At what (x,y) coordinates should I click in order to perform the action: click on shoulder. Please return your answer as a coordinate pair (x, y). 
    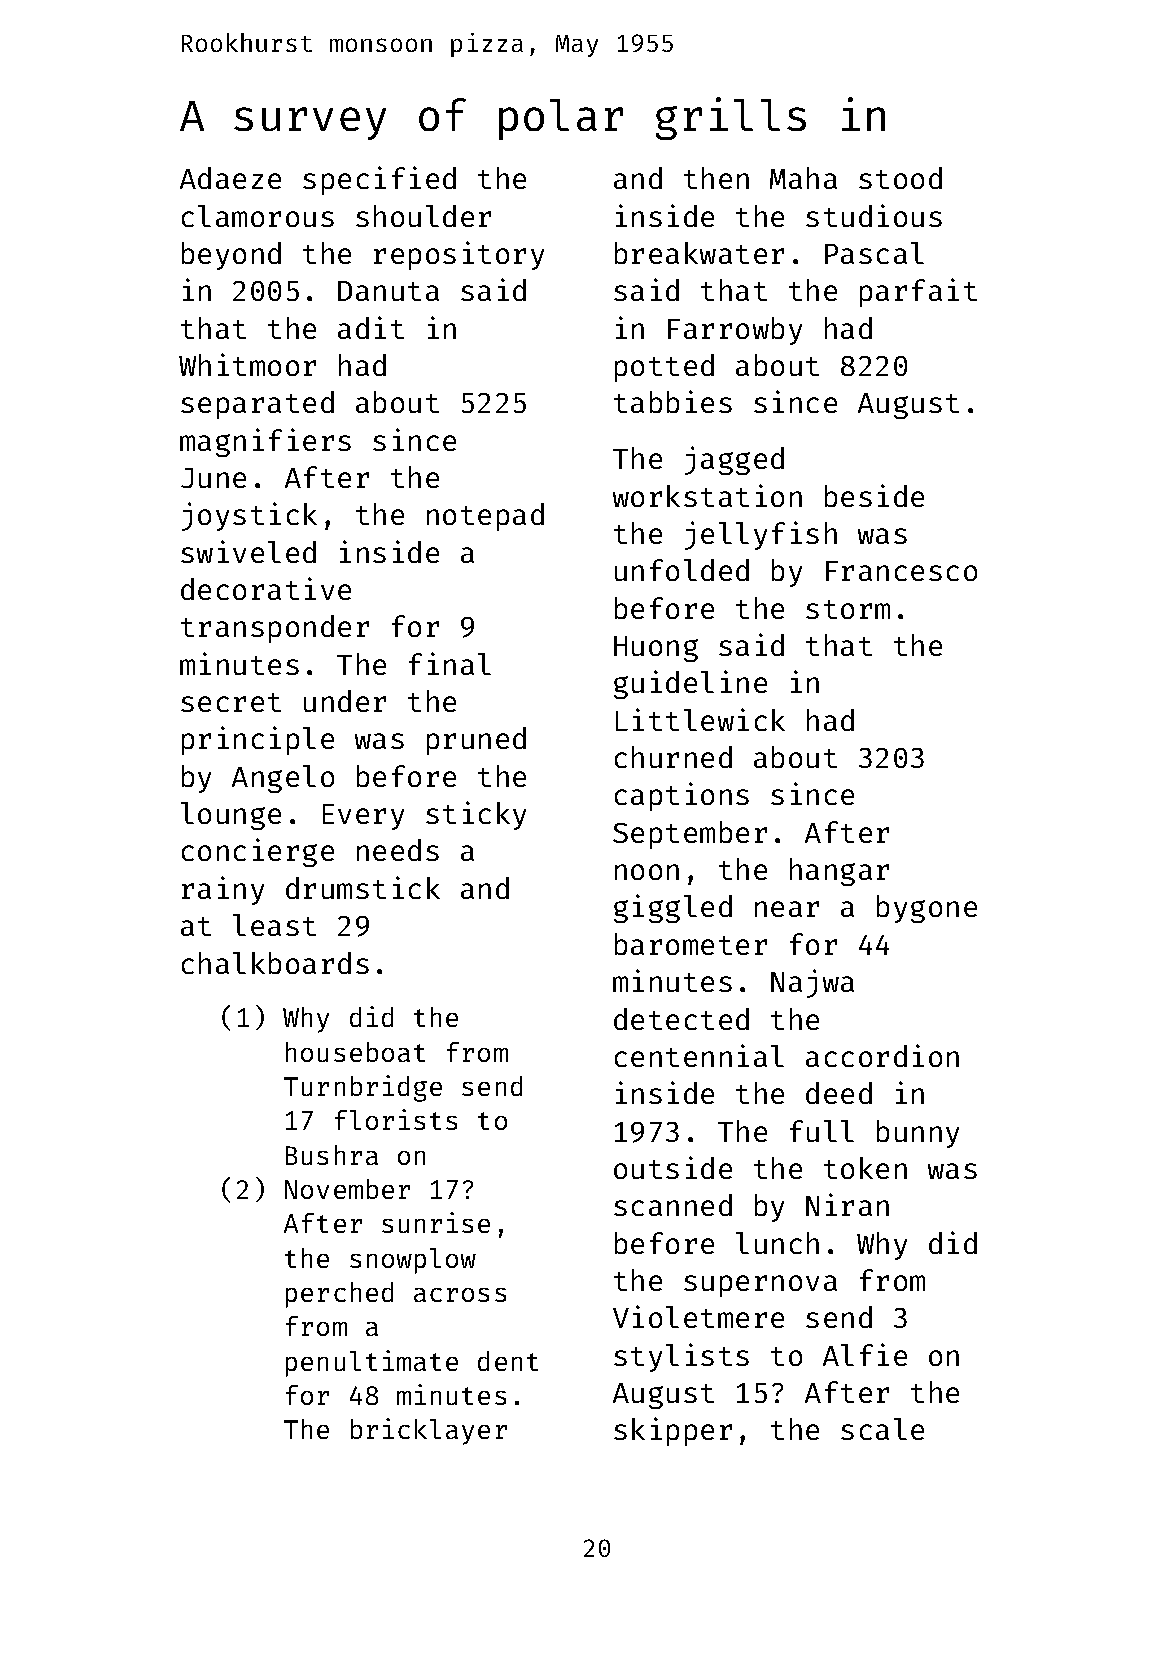
    Looking at the image, I should click on (423, 216).
